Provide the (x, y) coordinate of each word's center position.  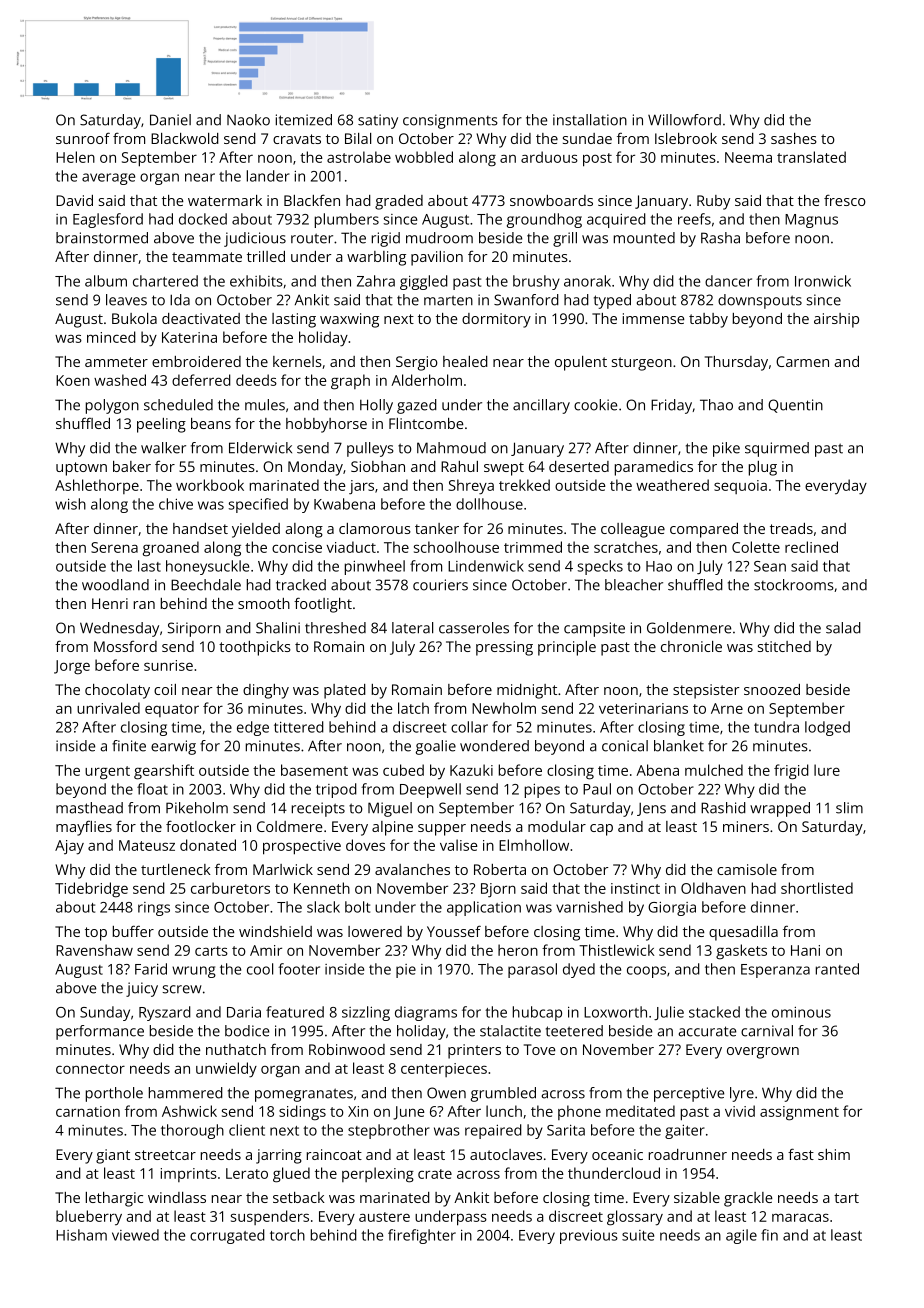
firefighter (422, 1236)
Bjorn (498, 890)
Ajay (69, 847)
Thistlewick (617, 950)
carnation (88, 1111)
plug (763, 468)
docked (203, 219)
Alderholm (426, 380)
